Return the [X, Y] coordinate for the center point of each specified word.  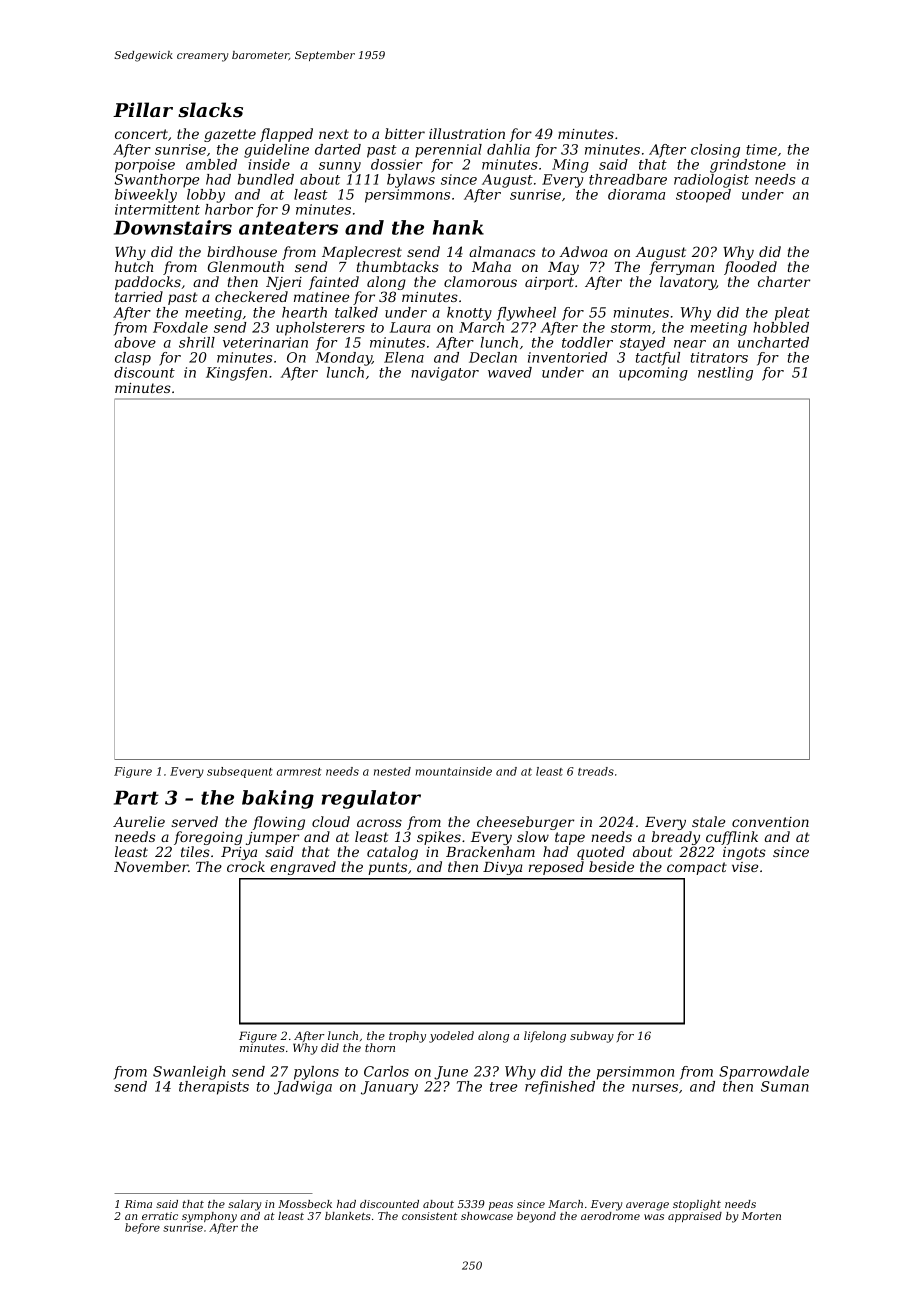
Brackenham [490, 851]
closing [715, 151]
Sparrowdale [764, 1073]
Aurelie [139, 821]
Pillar [143, 109]
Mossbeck [305, 1204]
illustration [467, 133]
